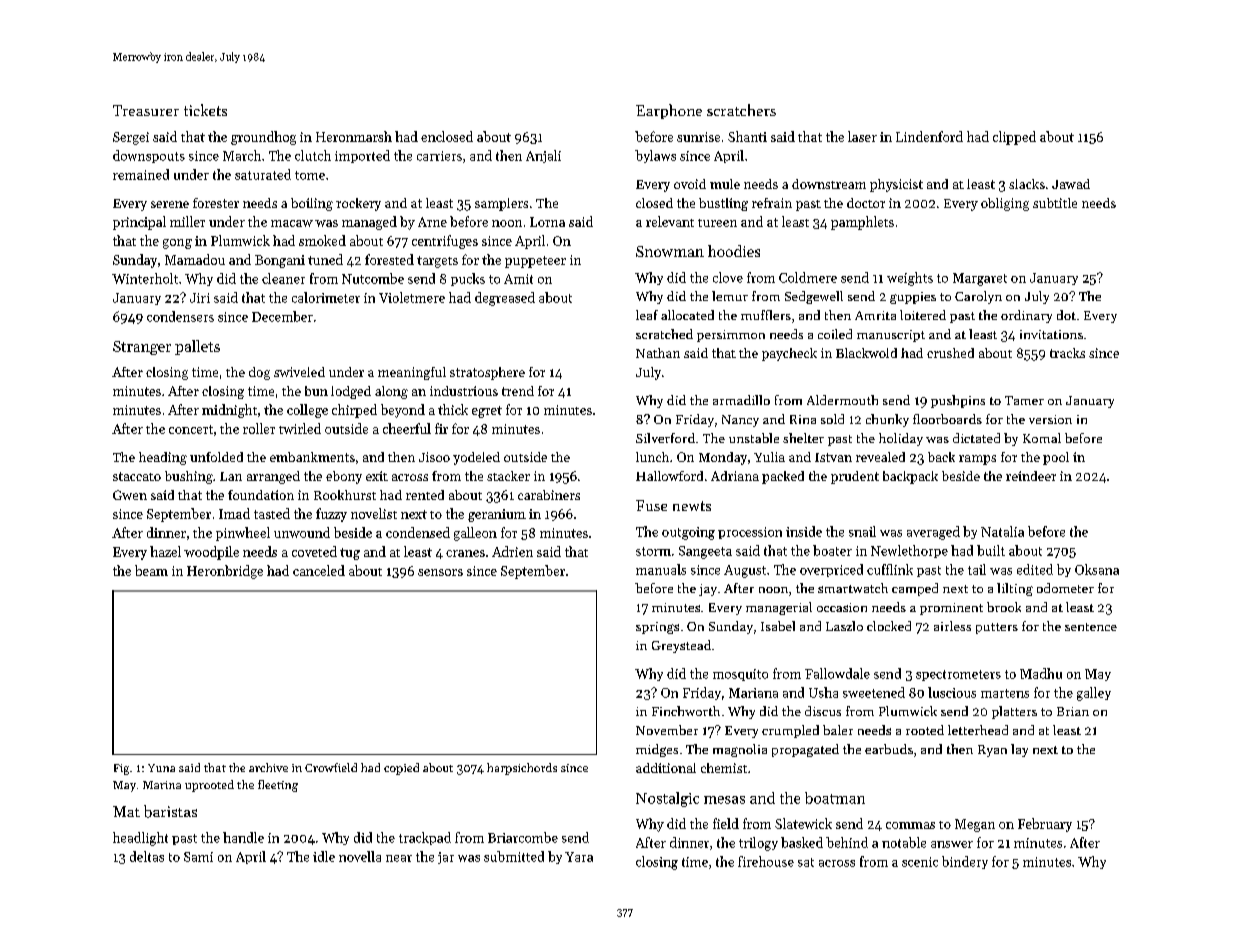 This page has height=952, width=1233. What do you see at coordinates (980, 279) in the page?
I see `Margaret` at bounding box center [980, 279].
